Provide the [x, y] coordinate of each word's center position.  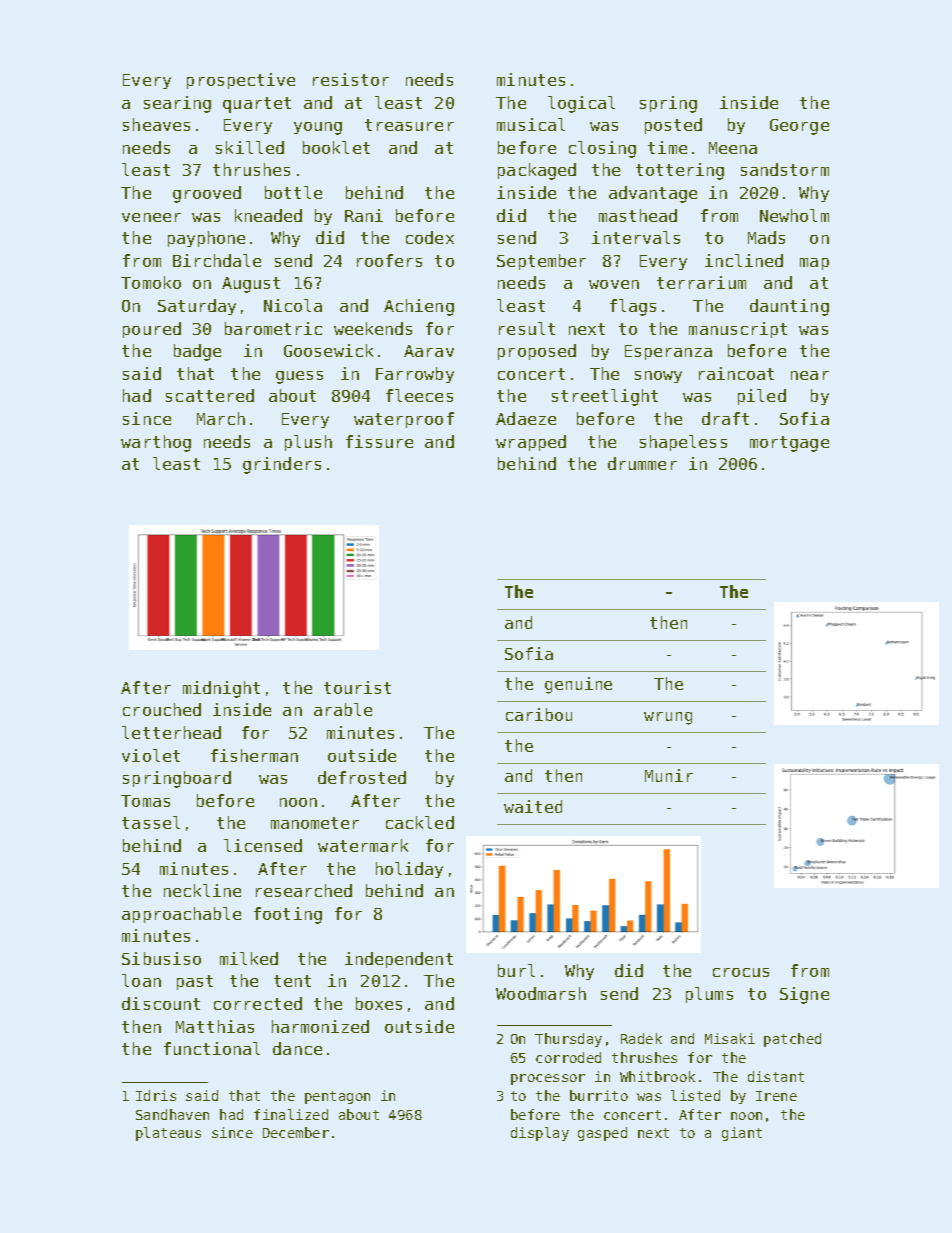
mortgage [789, 444]
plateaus [168, 1134]
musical [531, 124]
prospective [241, 81]
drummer [642, 463]
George [799, 127]
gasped [602, 1134]
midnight [221, 689]
